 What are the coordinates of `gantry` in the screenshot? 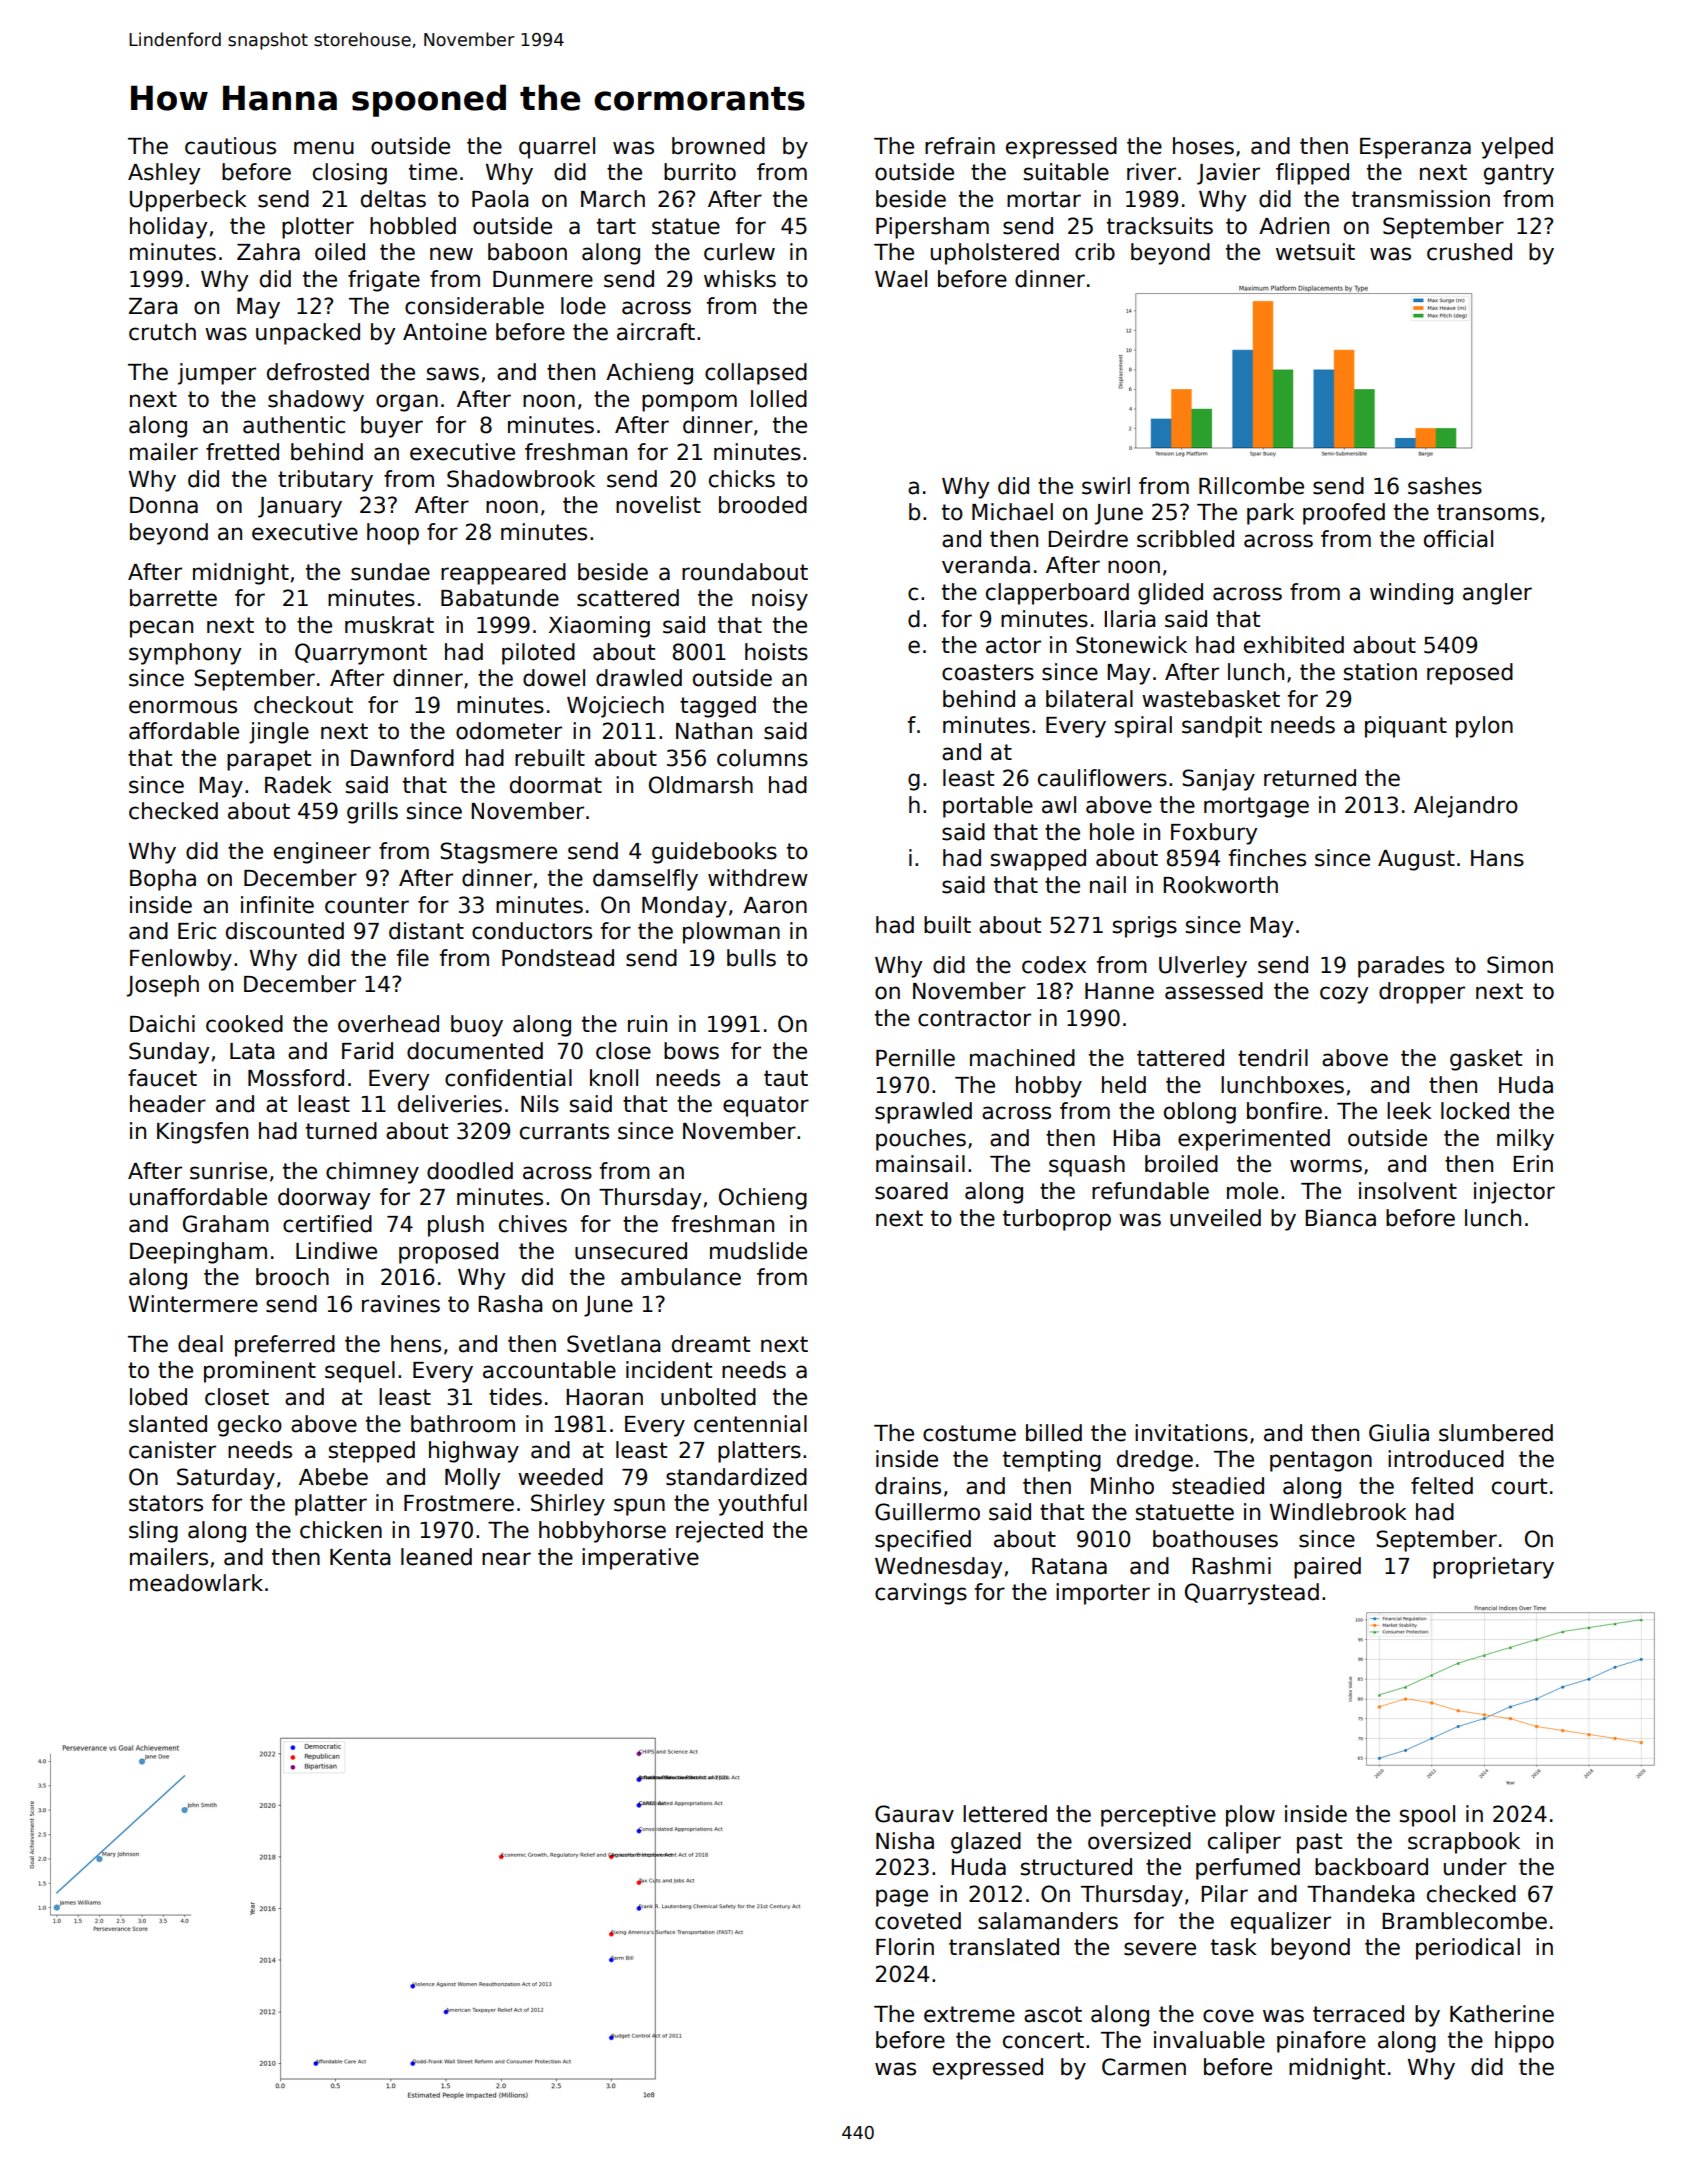 It's located at (1519, 174).
